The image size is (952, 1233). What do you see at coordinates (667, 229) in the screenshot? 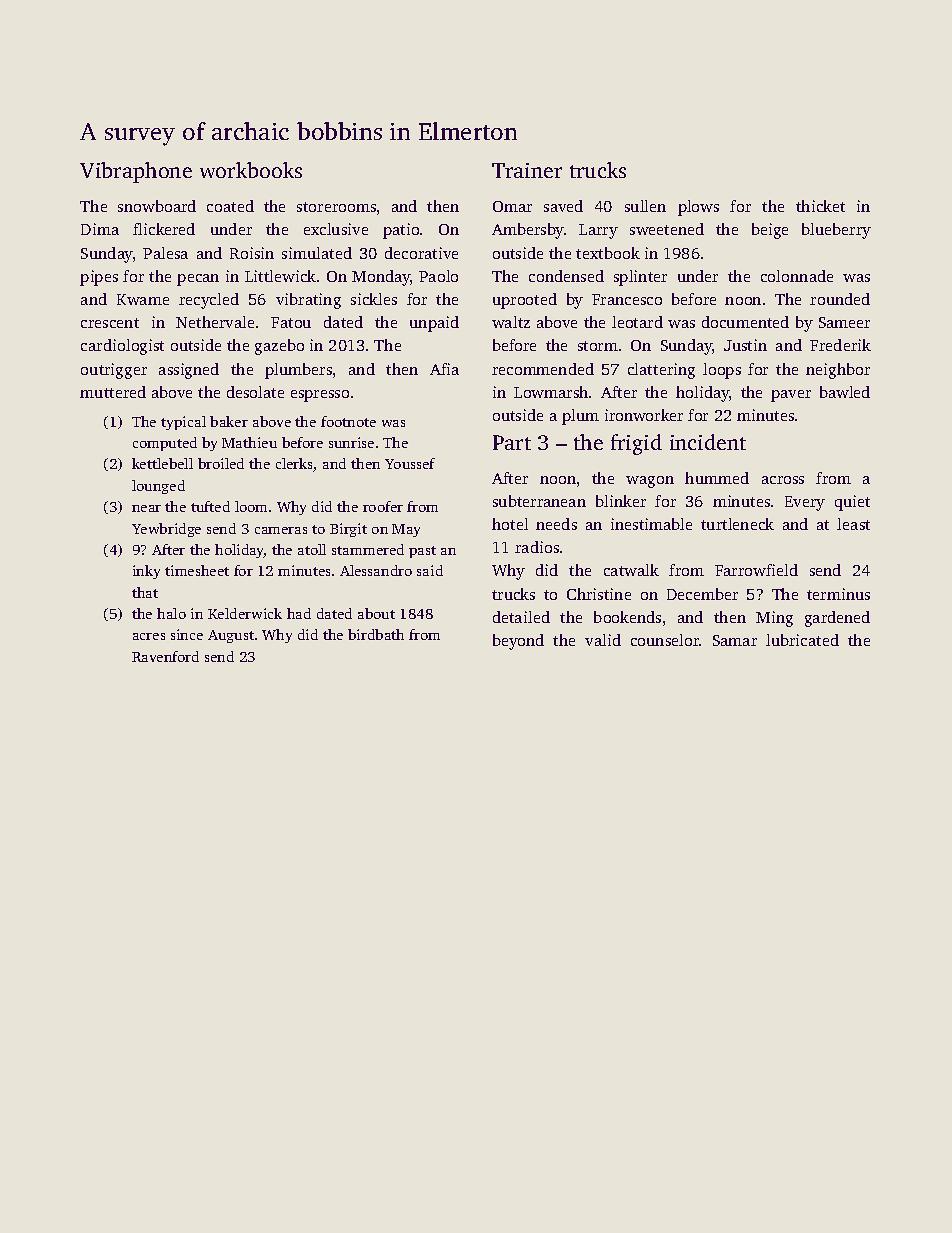
I see `sweetened` at bounding box center [667, 229].
